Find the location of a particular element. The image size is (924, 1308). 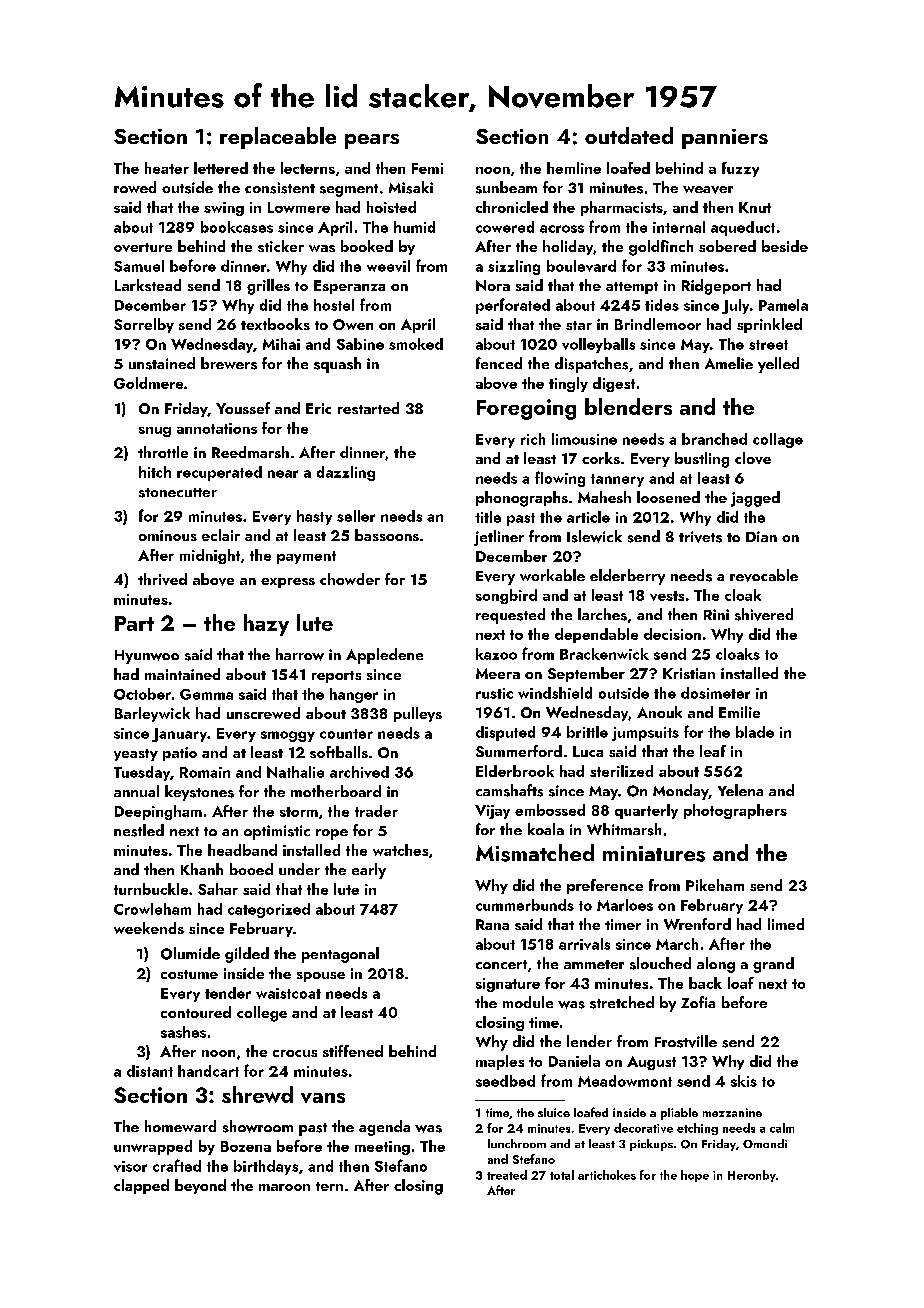

beyond is located at coordinates (200, 1186).
